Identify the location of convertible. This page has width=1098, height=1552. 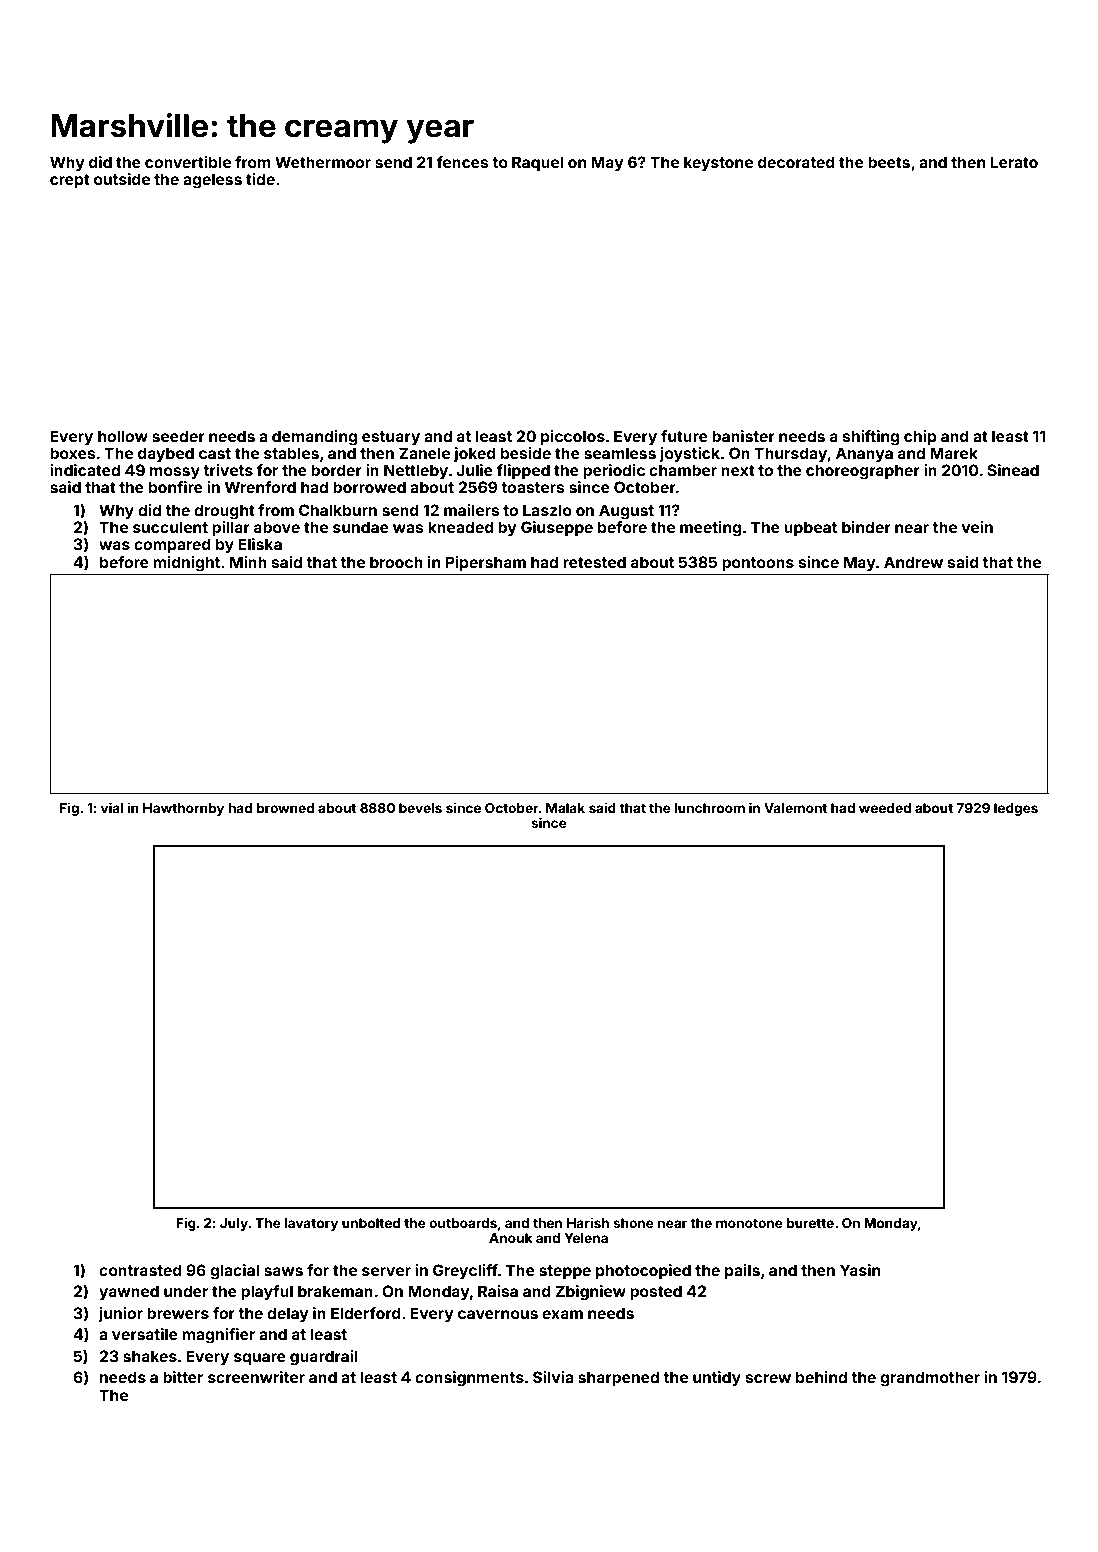
(188, 162).
